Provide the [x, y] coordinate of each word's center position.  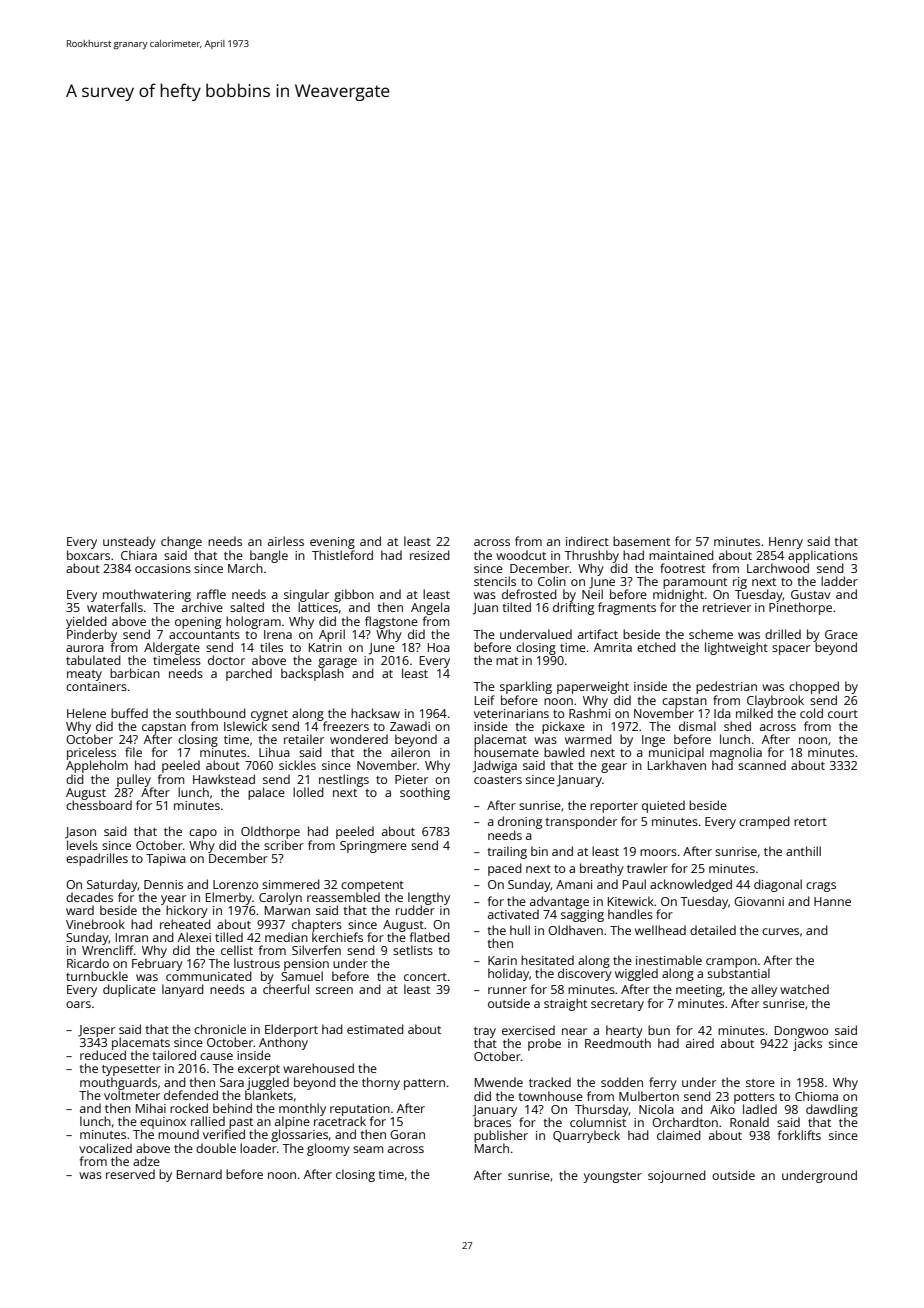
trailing [507, 852]
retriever [727, 607]
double [216, 1148]
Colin [552, 581]
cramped [764, 822]
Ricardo [88, 963]
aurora [85, 648]
